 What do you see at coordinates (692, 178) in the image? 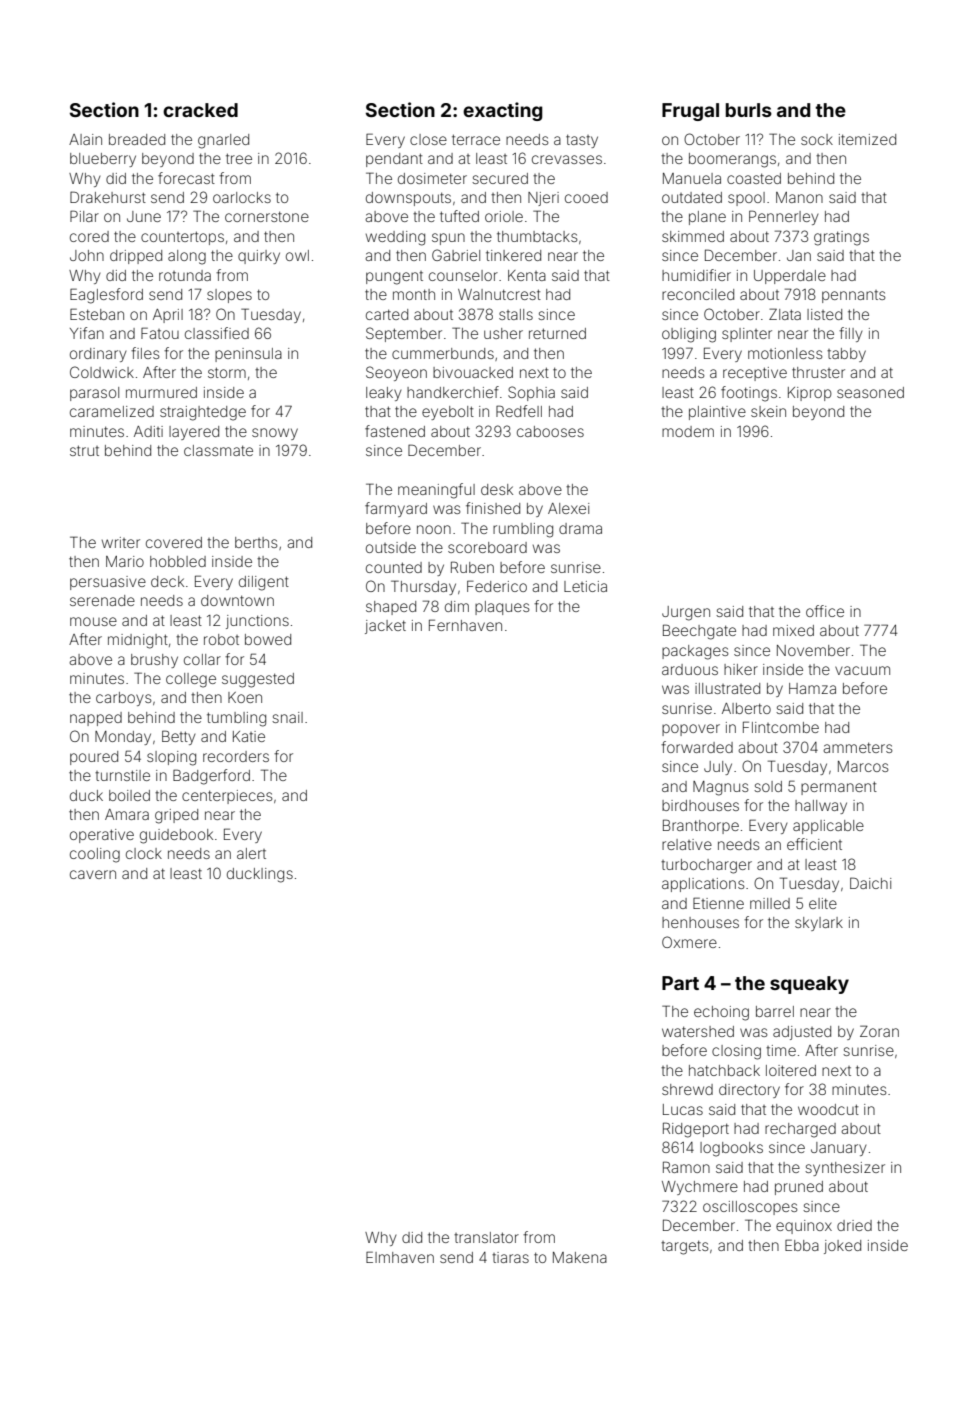
I see `Manuela` at bounding box center [692, 178].
